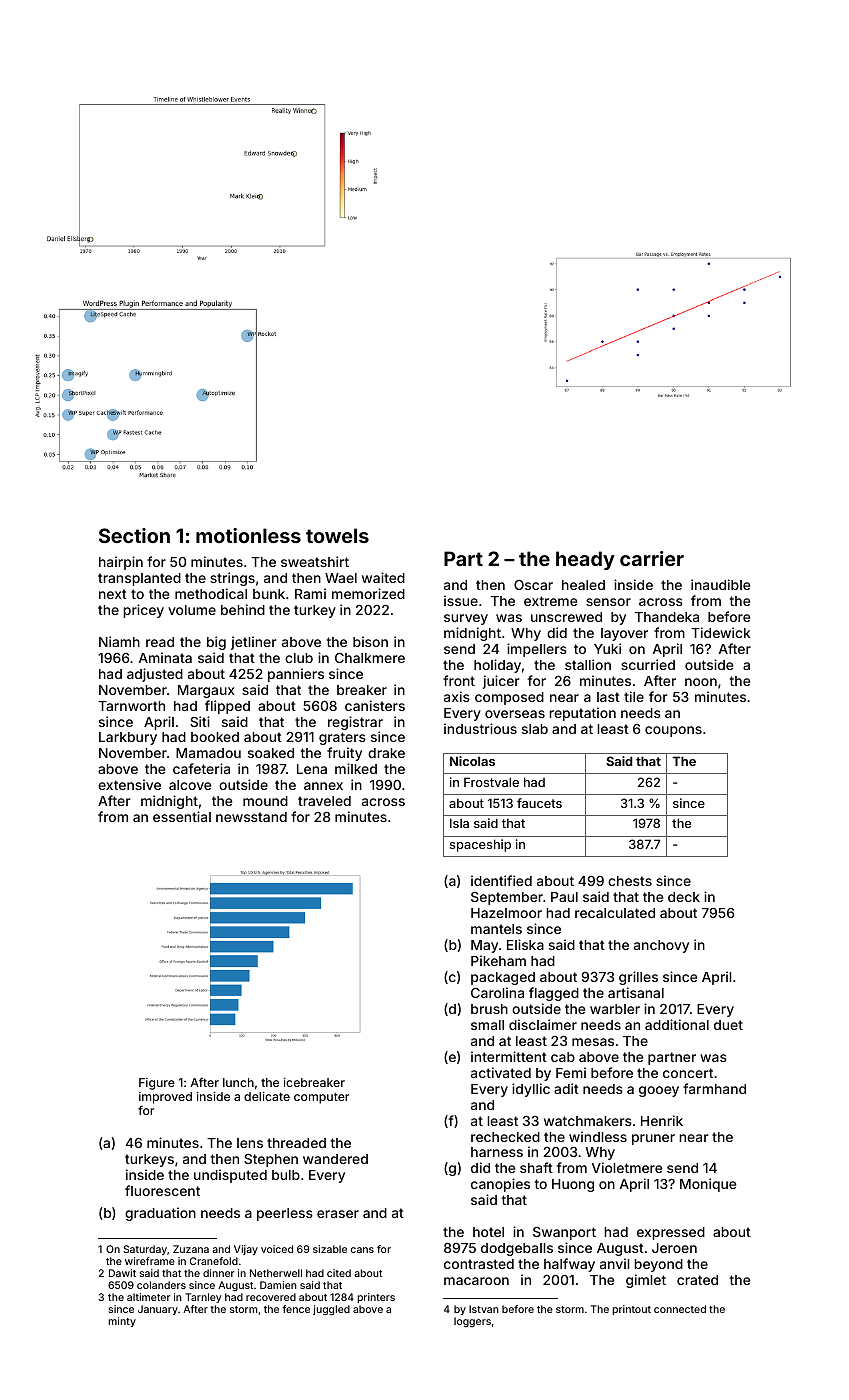 This screenshot has height=1400, width=849. I want to click on wandered, so click(335, 1159).
